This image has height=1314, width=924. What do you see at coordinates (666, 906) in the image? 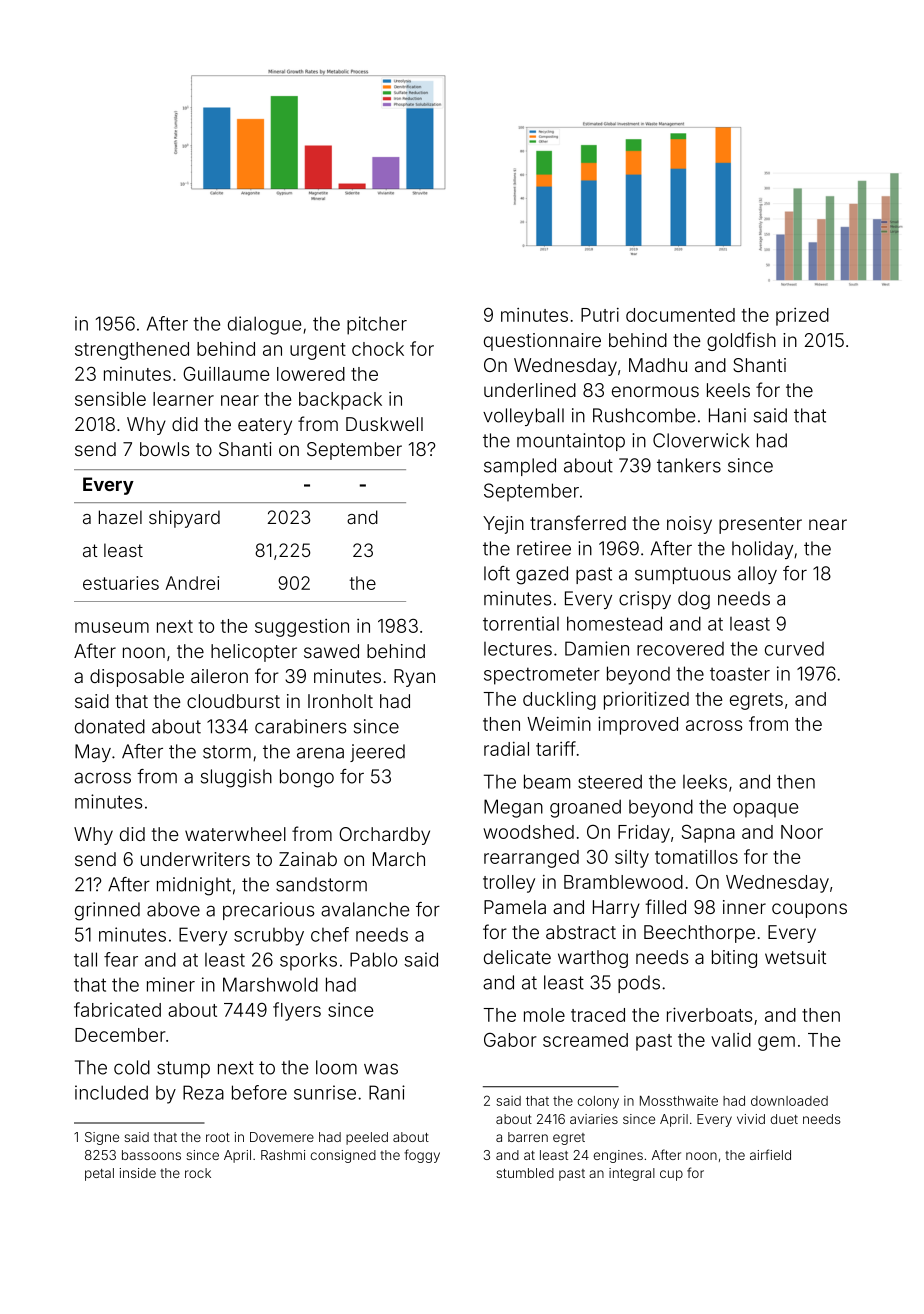
I see `filled` at bounding box center [666, 906].
